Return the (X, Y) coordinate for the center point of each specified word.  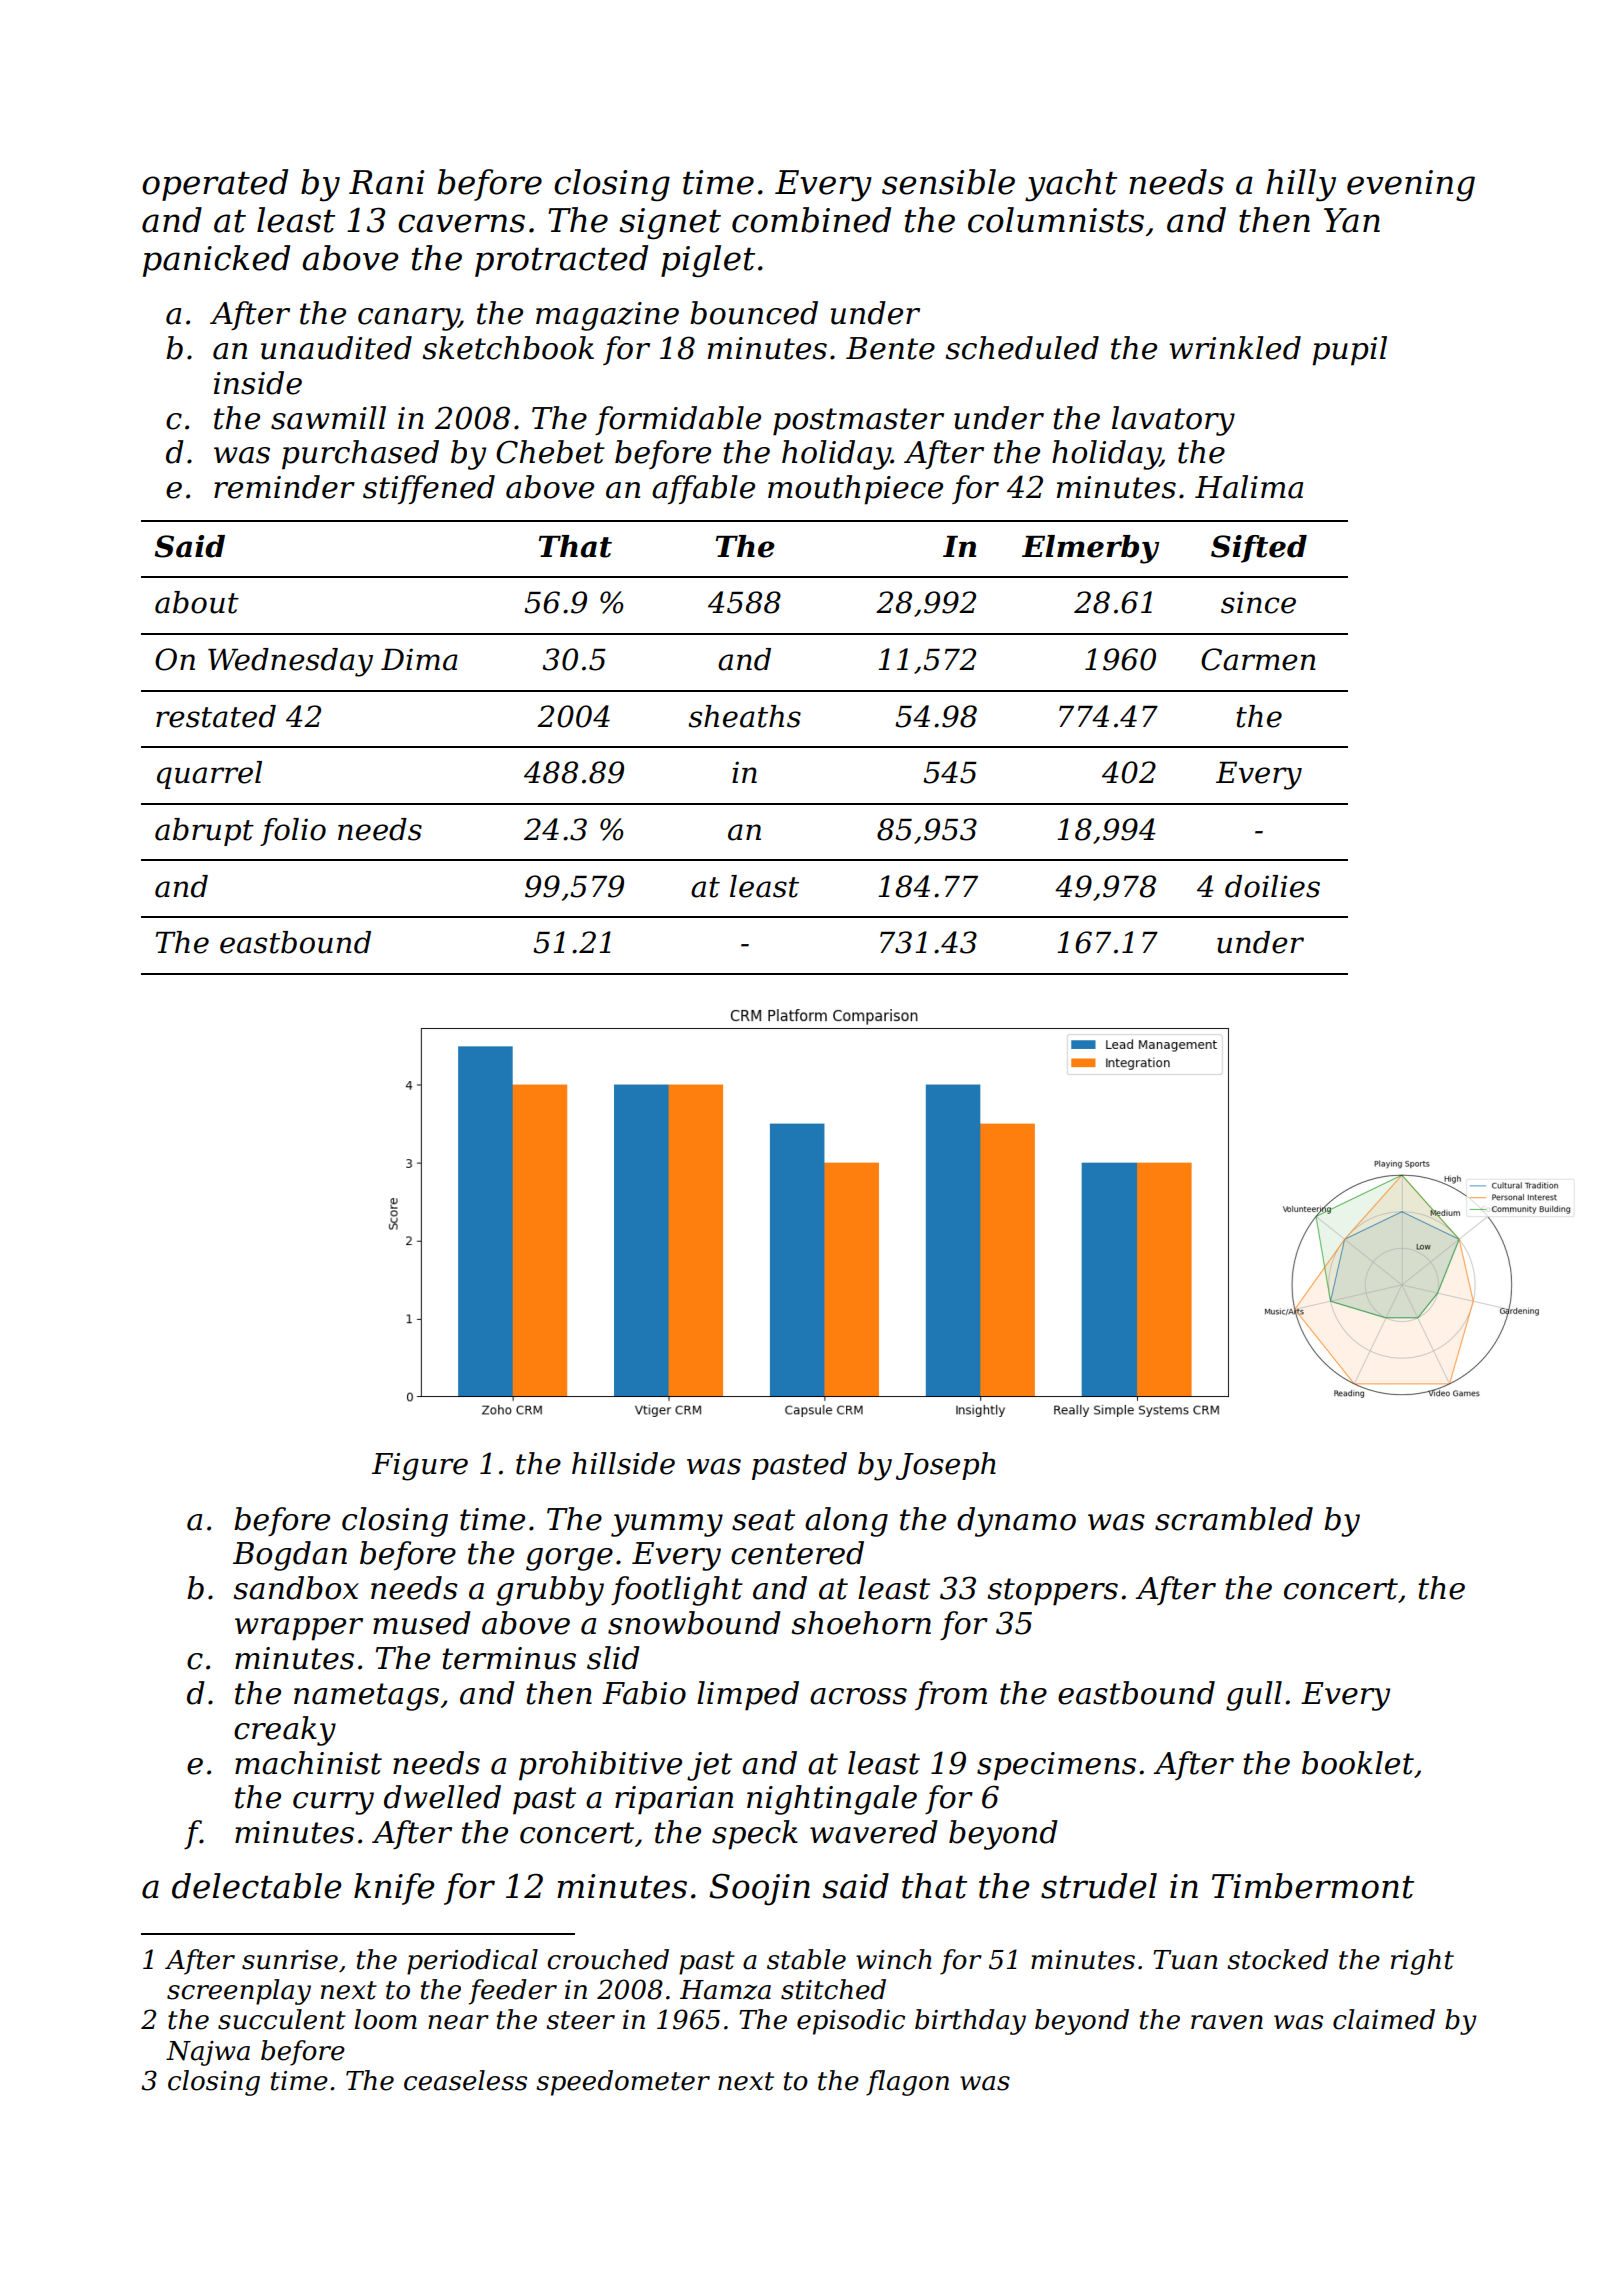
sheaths (744, 716)
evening (1411, 186)
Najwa (208, 2053)
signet (670, 224)
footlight (677, 1591)
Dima (419, 659)
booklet (1358, 1763)
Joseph (946, 1466)
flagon (907, 2083)
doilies (1272, 886)
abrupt (204, 832)
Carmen (1258, 659)
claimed (1384, 2019)
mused (422, 1623)
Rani (386, 182)
